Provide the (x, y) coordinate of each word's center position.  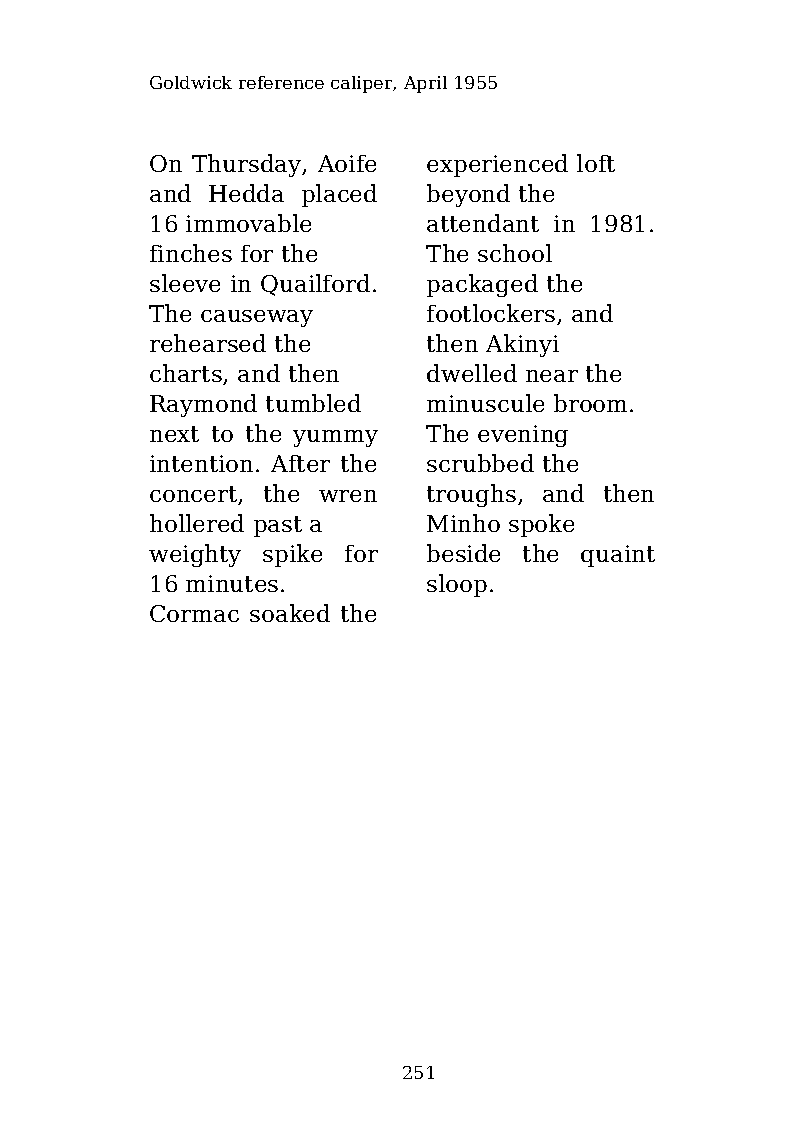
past (278, 526)
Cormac (194, 613)
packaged (482, 285)
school (515, 253)
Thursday (246, 165)
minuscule (485, 403)
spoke (541, 525)
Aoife (347, 163)
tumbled (313, 403)
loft (596, 163)
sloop (457, 585)
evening (523, 436)
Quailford (315, 285)
